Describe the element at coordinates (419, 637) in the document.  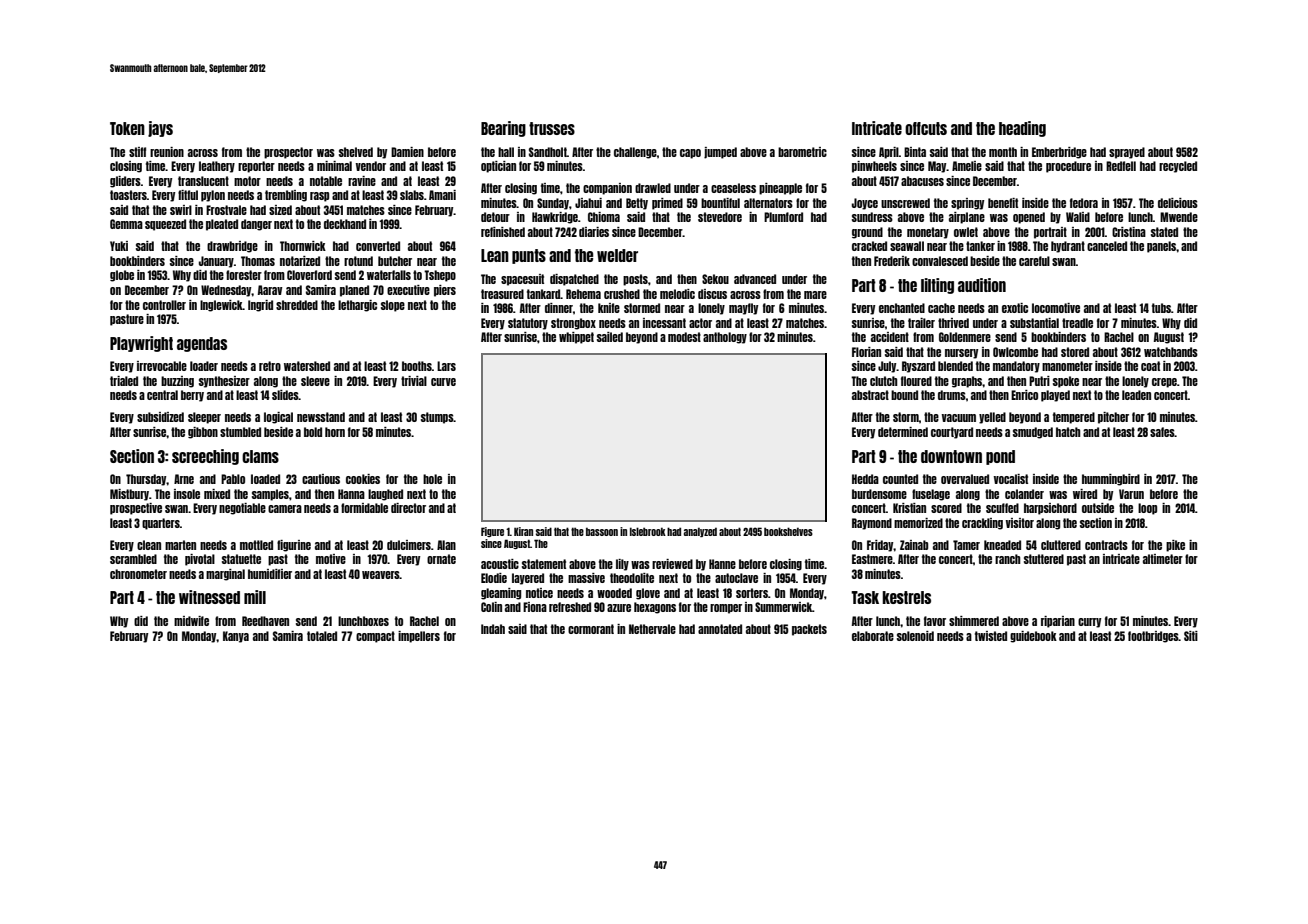
I see `impellers` at that location.
